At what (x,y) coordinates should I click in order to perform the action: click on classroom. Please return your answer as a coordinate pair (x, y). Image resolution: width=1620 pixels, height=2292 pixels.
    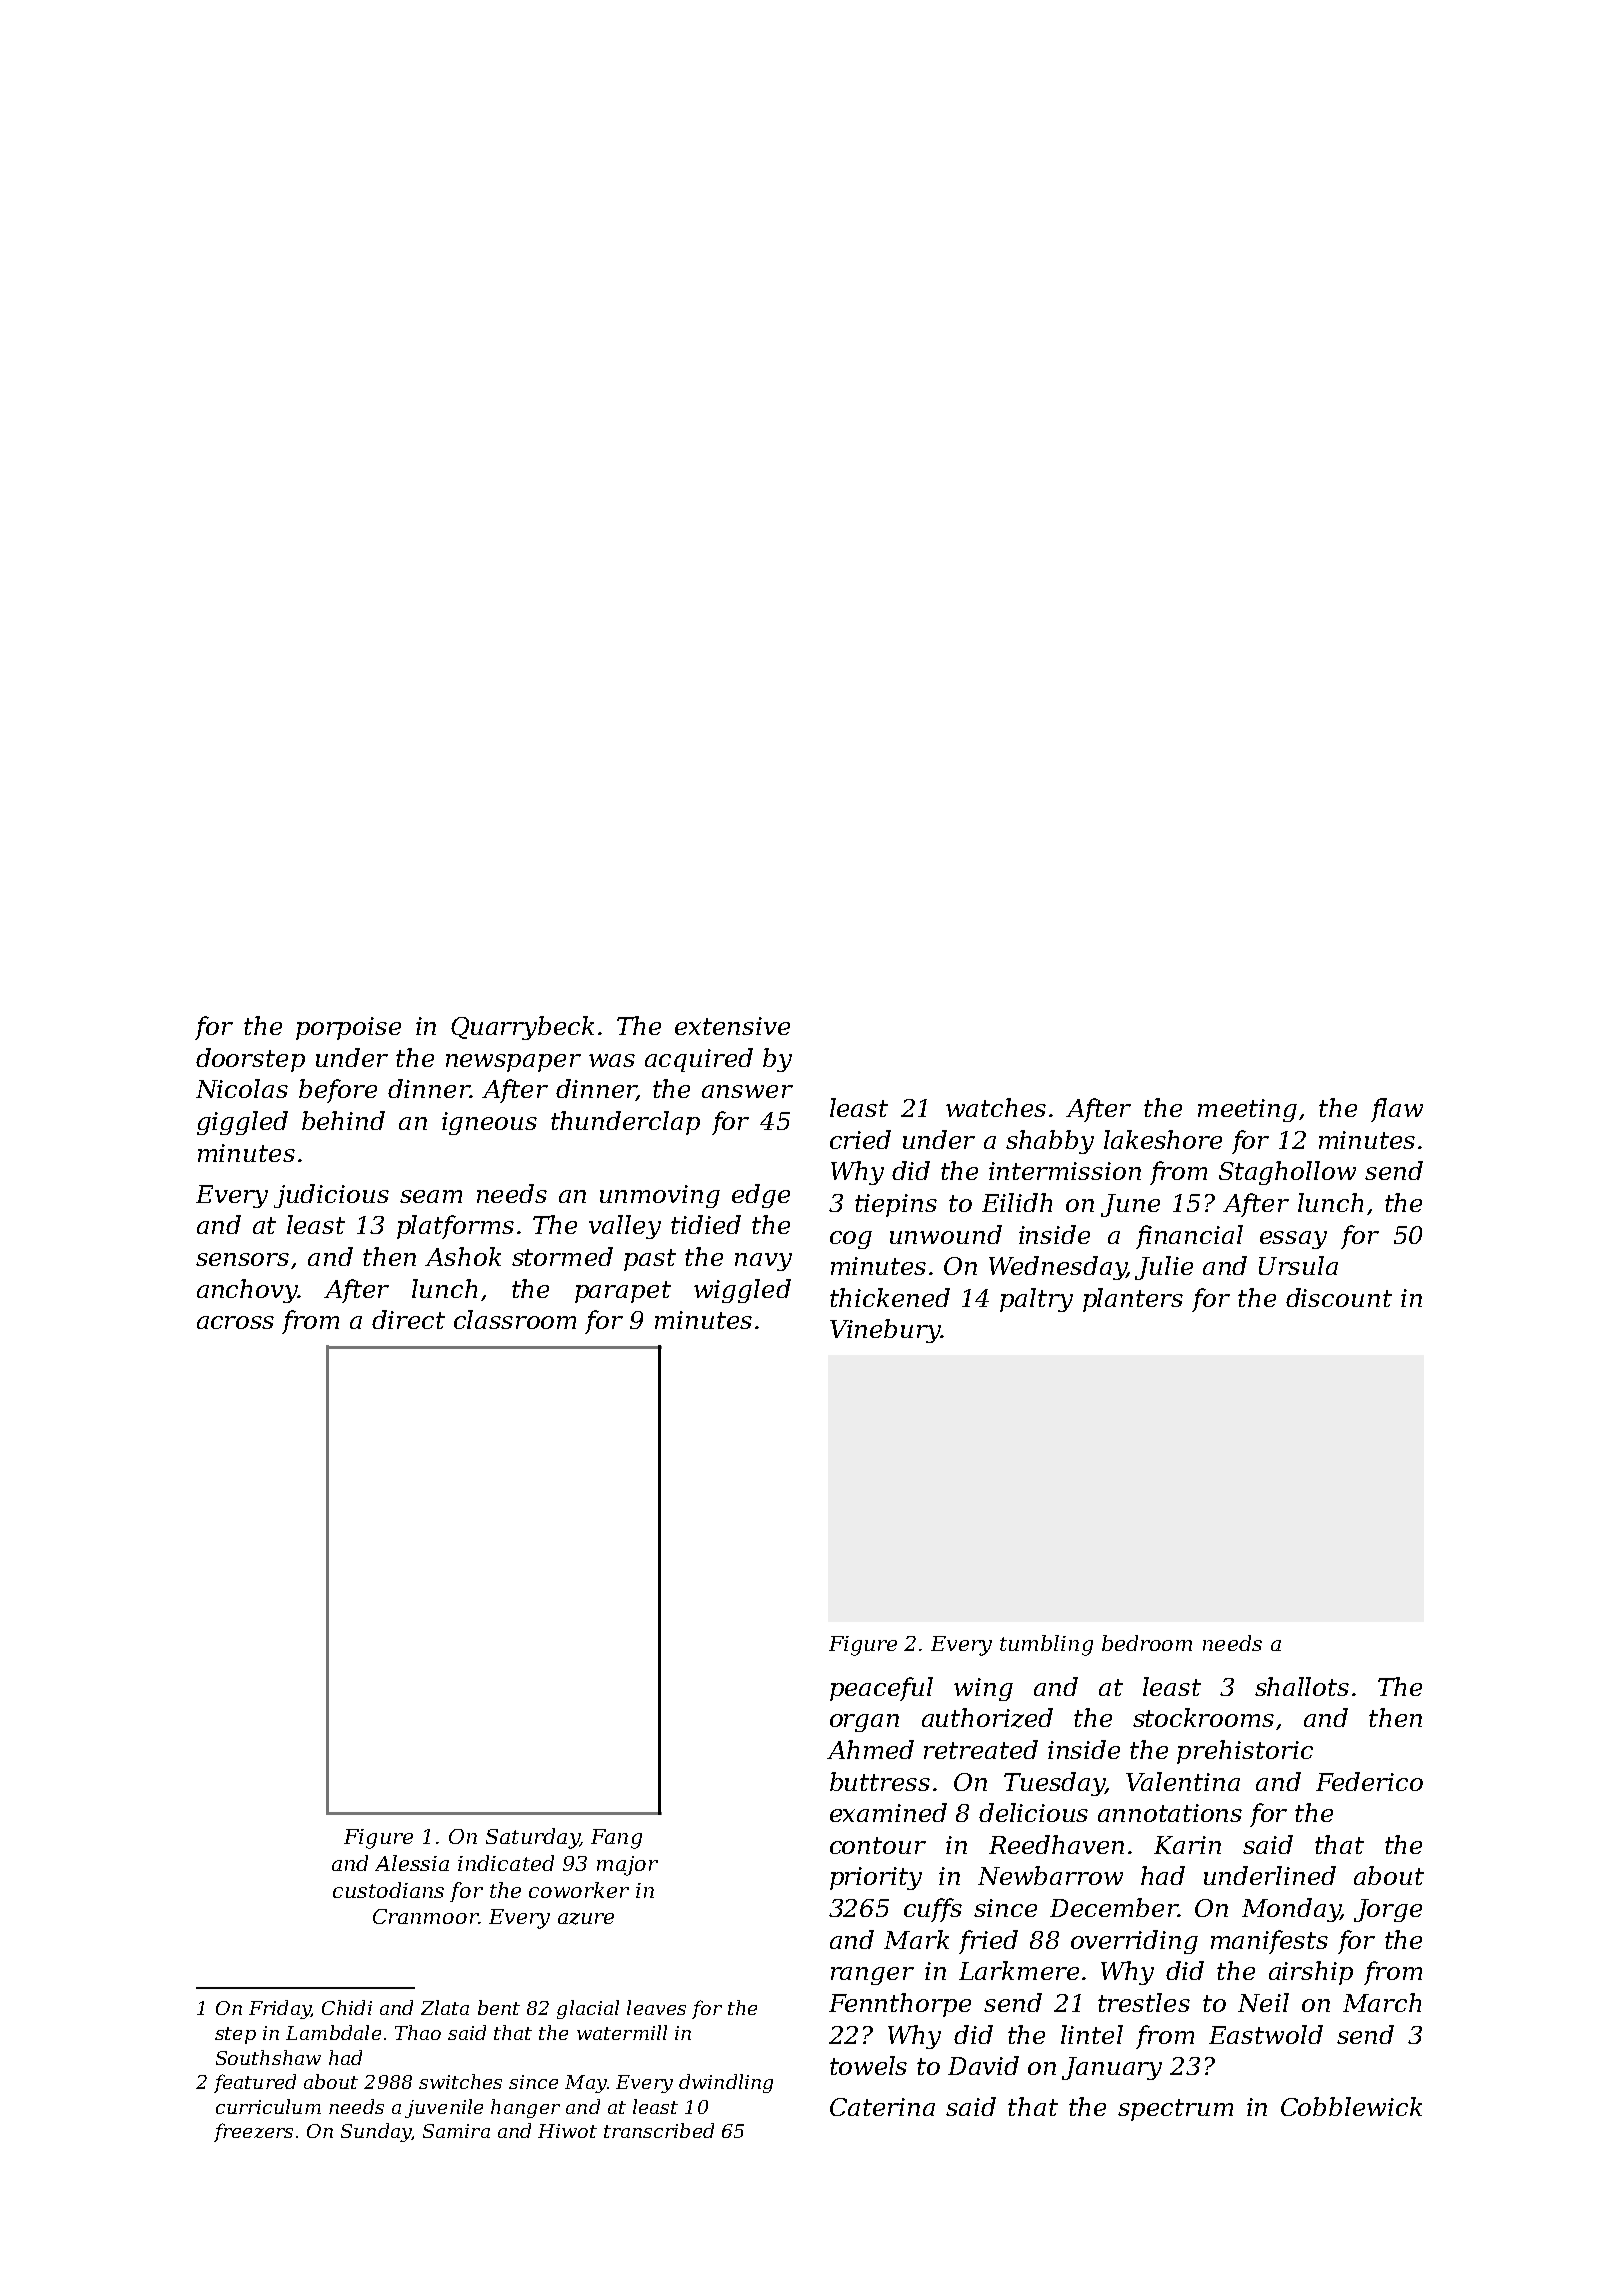
    Looking at the image, I should click on (515, 1319).
